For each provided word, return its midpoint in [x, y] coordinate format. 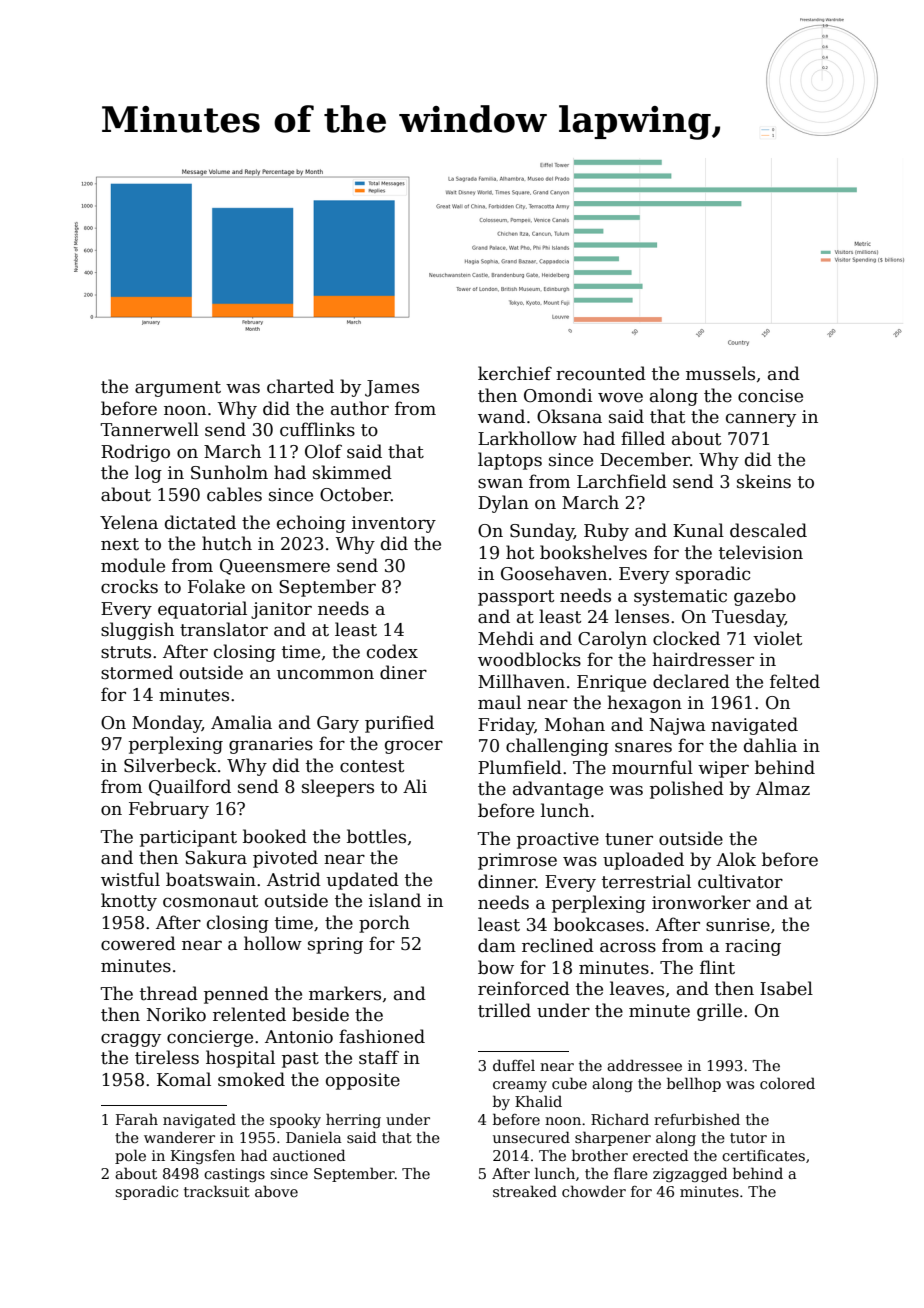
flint [717, 967]
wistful [130, 879]
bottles [376, 836]
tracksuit [217, 1191]
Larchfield [622, 481]
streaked [525, 1191]
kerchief [515, 373]
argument [178, 389]
